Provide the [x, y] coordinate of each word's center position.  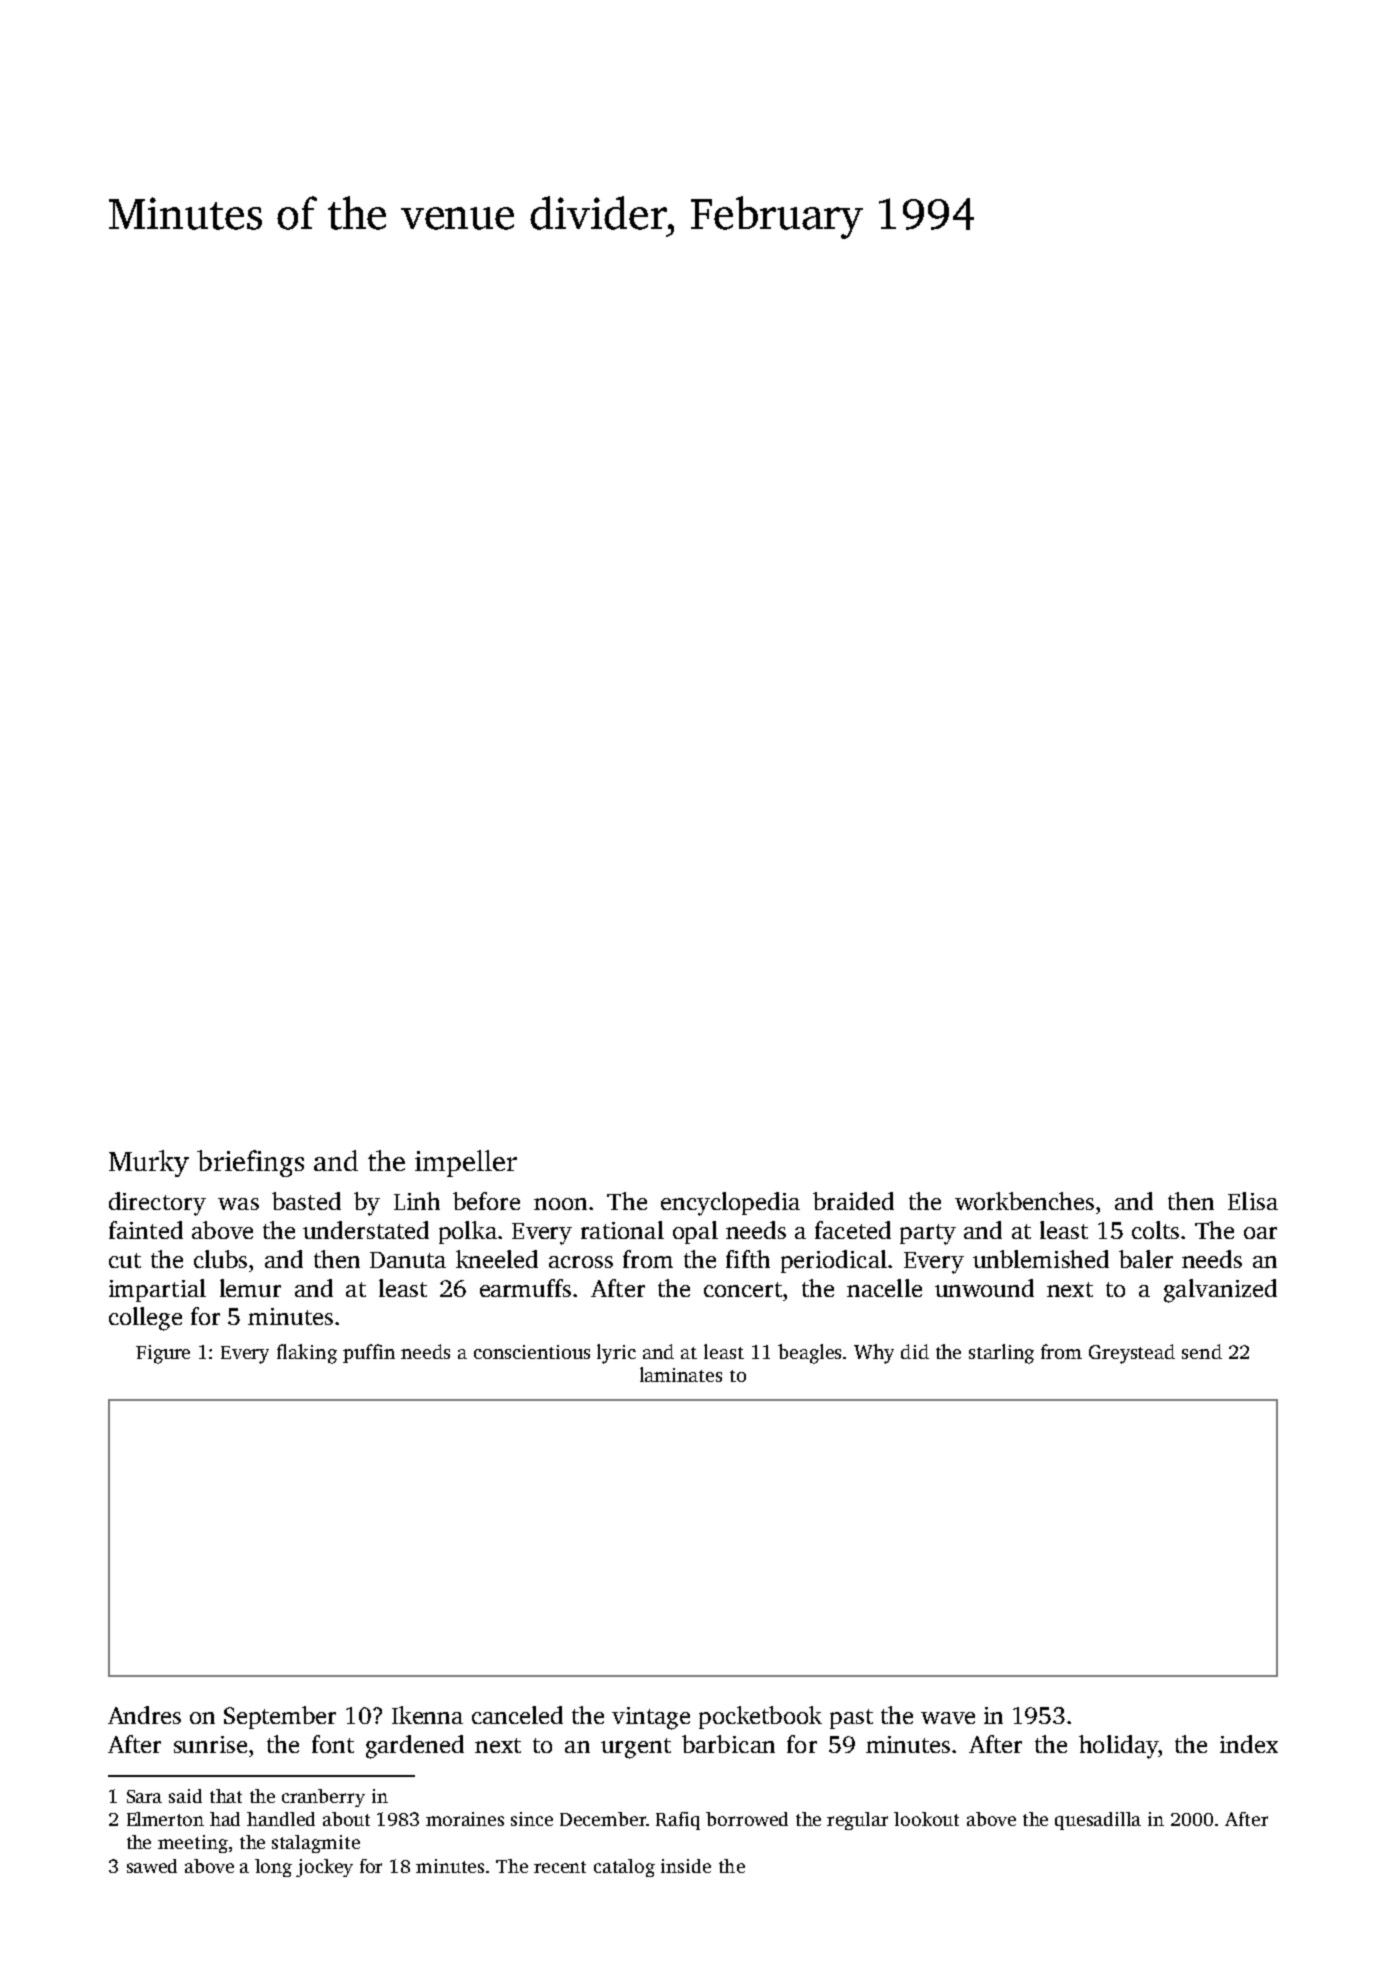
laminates [681, 1374]
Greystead [1132, 1354]
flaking [307, 1354]
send [1202, 1351]
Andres [144, 1715]
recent [560, 1867]
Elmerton [165, 1819]
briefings [250, 1163]
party [928, 1234]
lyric [616, 1354]
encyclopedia [730, 1204]
